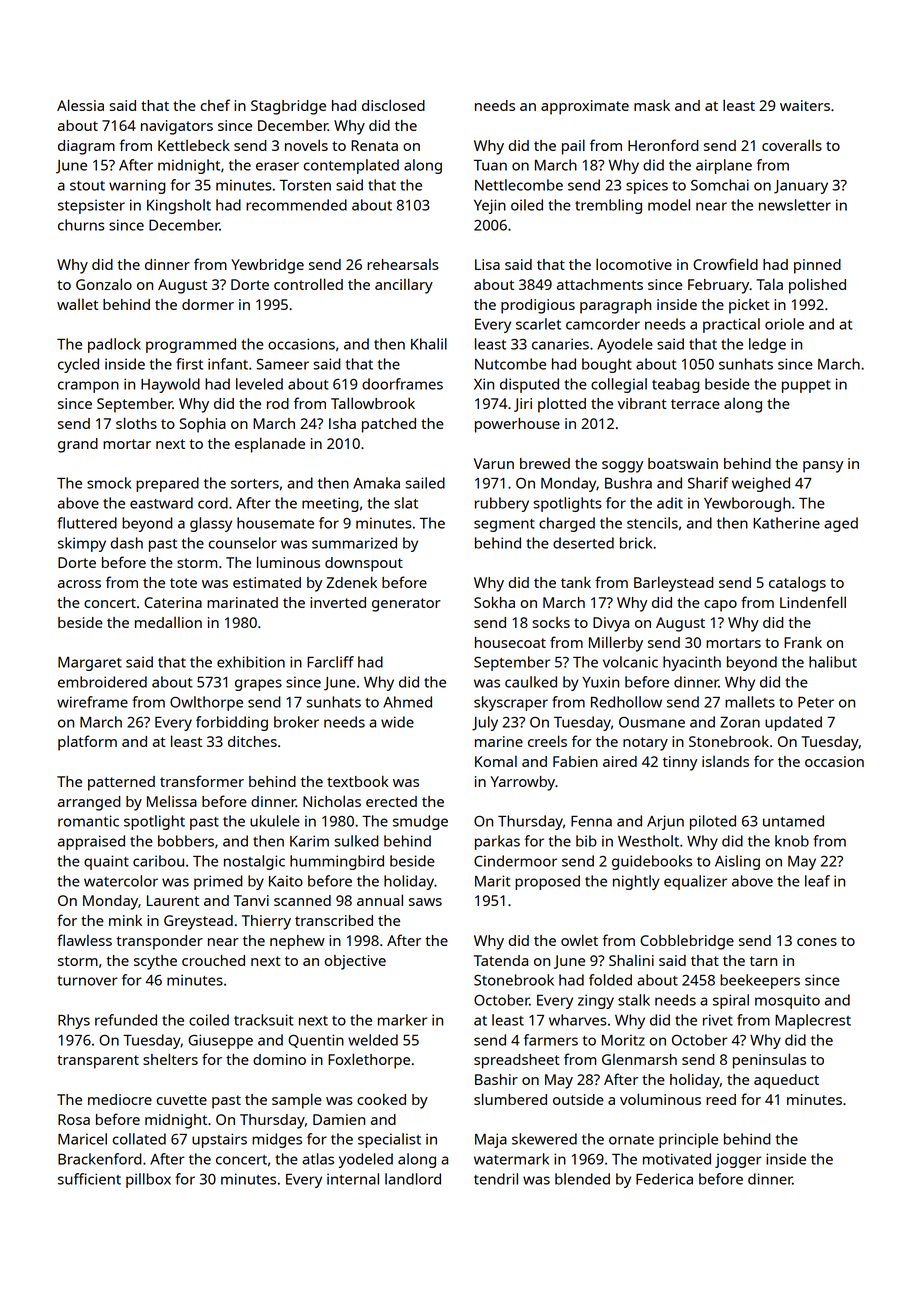 The image size is (924, 1314). I want to click on wireframe, so click(92, 702).
